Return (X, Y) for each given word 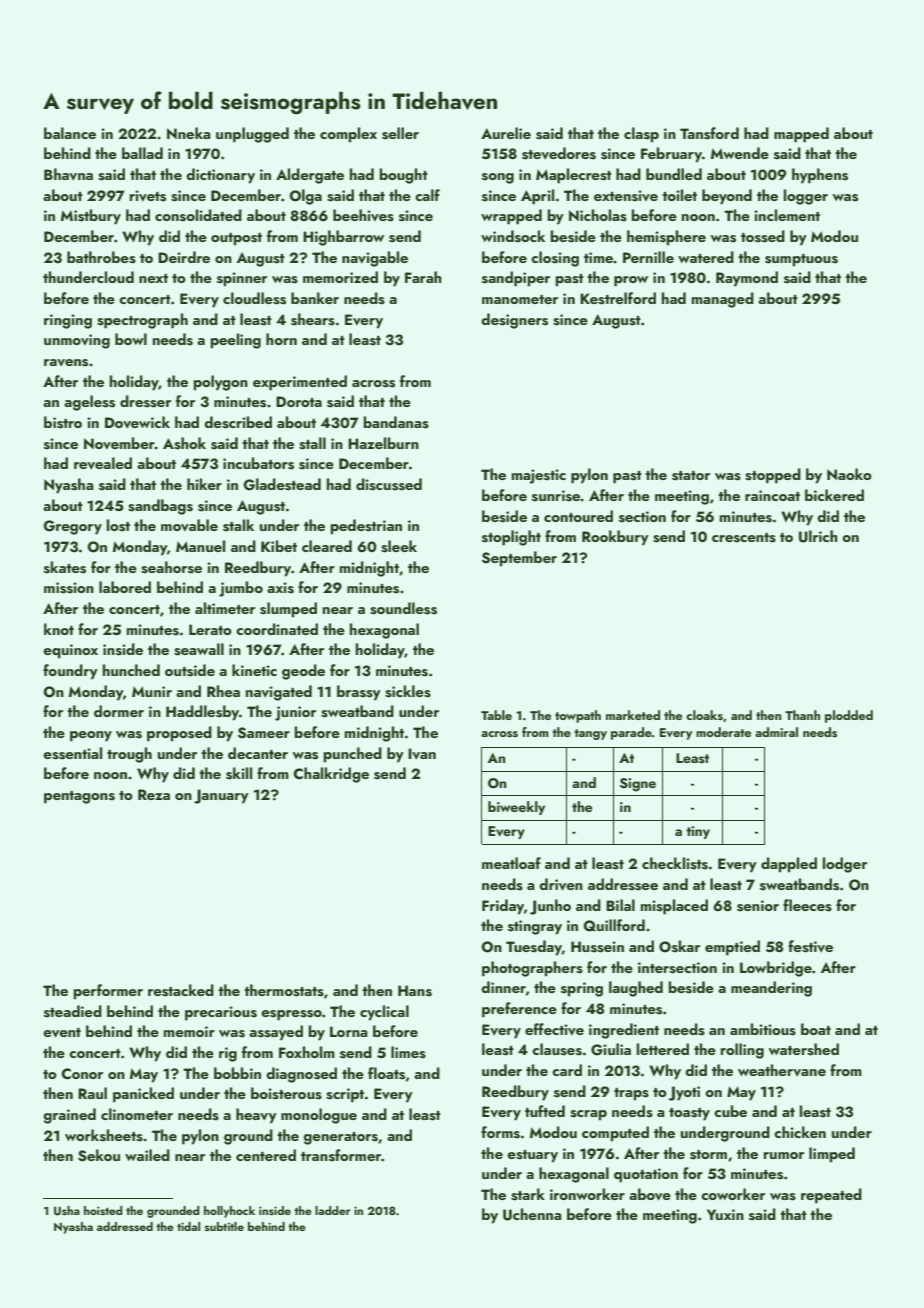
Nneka (189, 133)
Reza (154, 794)
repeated (831, 1196)
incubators (258, 463)
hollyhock (229, 1212)
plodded (849, 716)
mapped (801, 135)
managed (723, 300)
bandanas (396, 422)
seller (400, 133)
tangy (590, 734)
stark (528, 1194)
